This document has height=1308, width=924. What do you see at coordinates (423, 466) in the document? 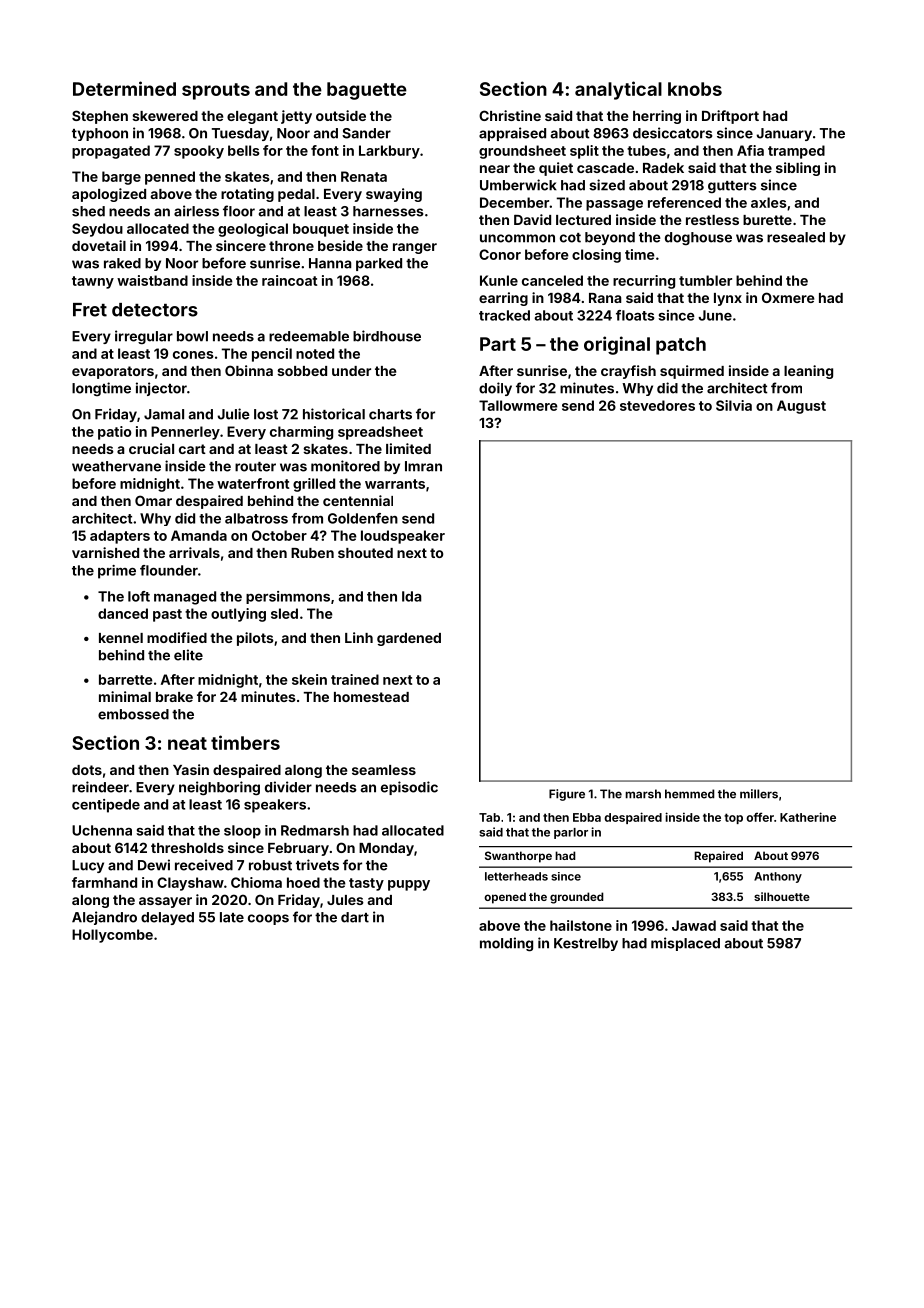
I see `Imran` at bounding box center [423, 466].
